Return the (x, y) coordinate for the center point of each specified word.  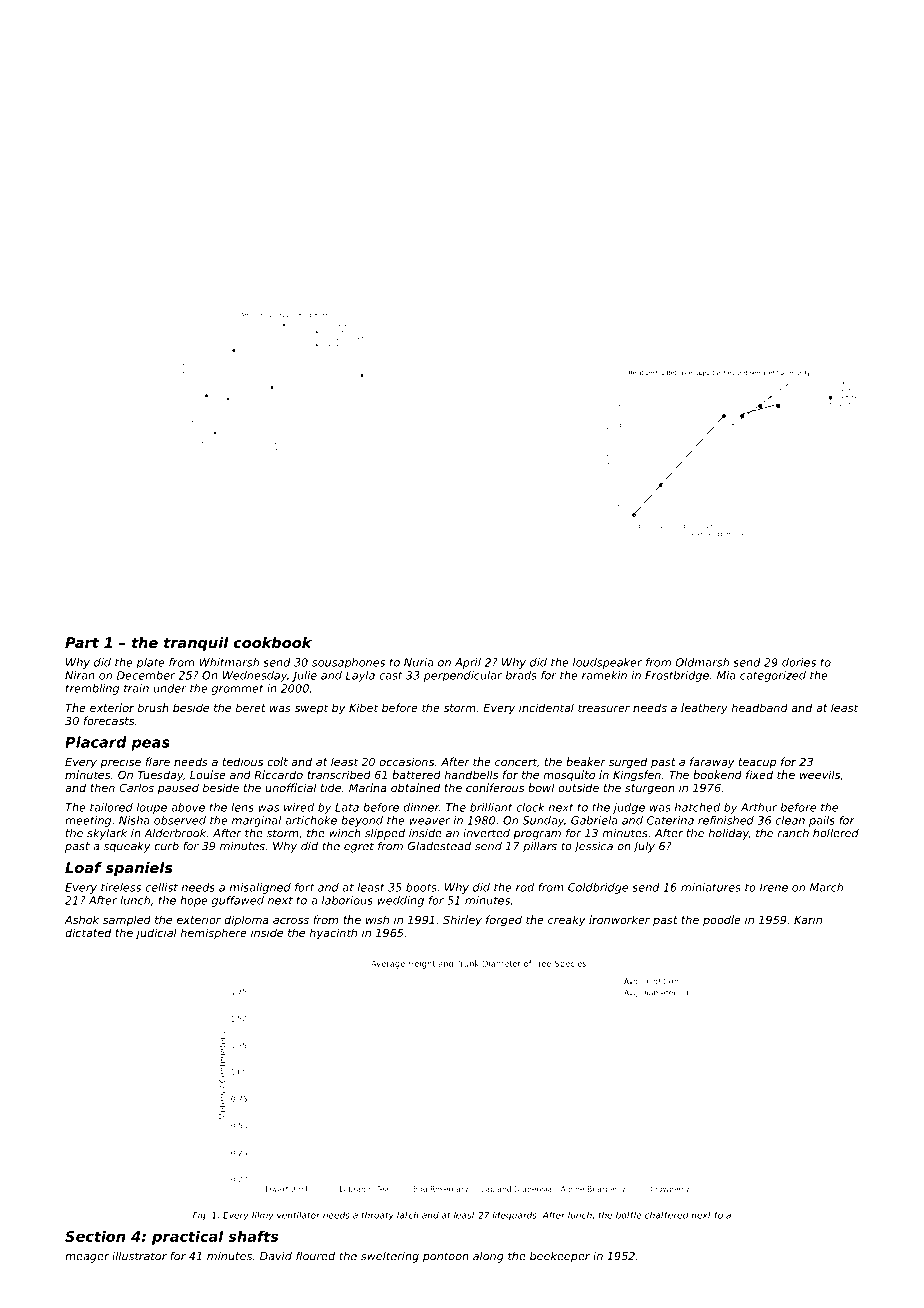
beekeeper (560, 1257)
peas (150, 745)
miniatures (711, 887)
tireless (121, 887)
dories (799, 662)
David (276, 1256)
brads (521, 675)
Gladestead (439, 846)
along (488, 1257)
